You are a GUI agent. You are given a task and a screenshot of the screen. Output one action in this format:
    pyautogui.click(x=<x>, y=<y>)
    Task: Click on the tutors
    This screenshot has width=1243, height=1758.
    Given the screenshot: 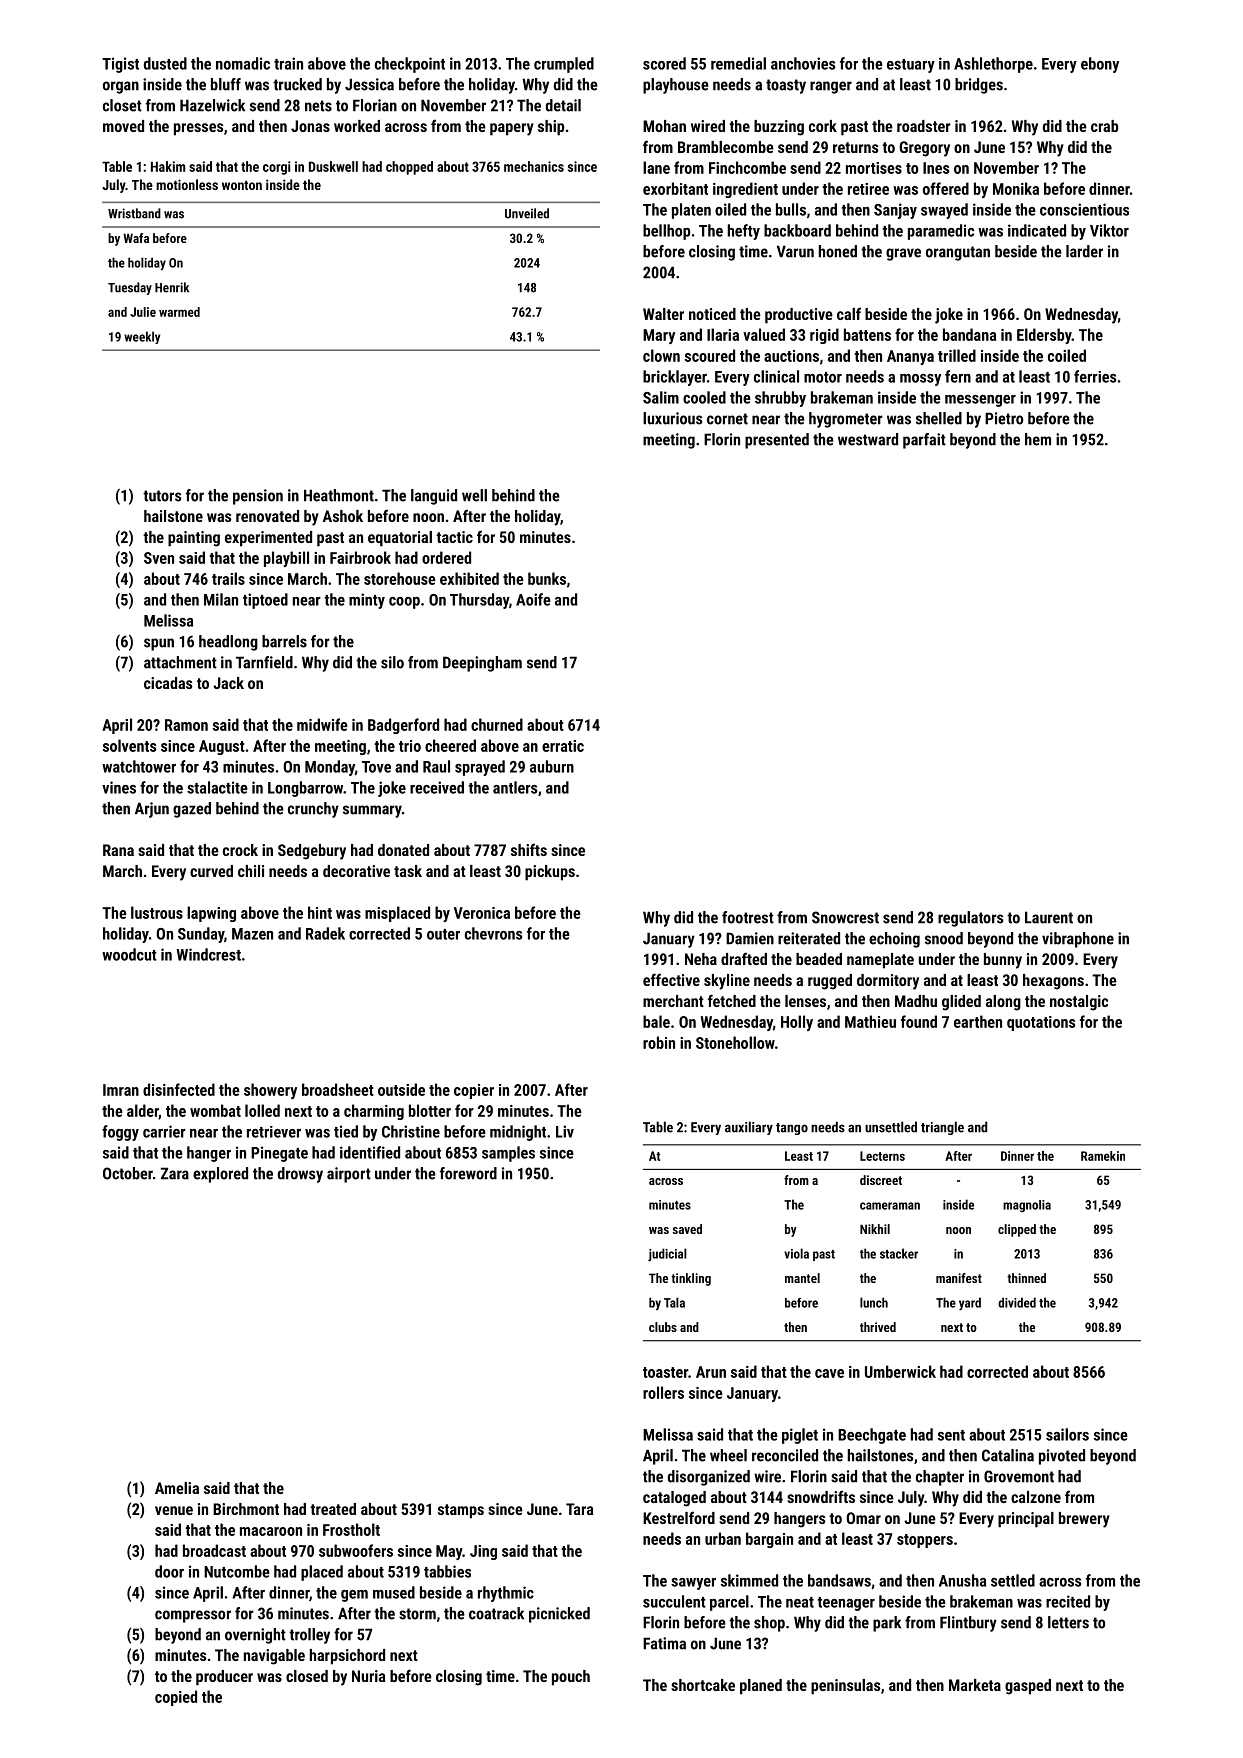 What is the action you would take?
    pyautogui.click(x=162, y=496)
